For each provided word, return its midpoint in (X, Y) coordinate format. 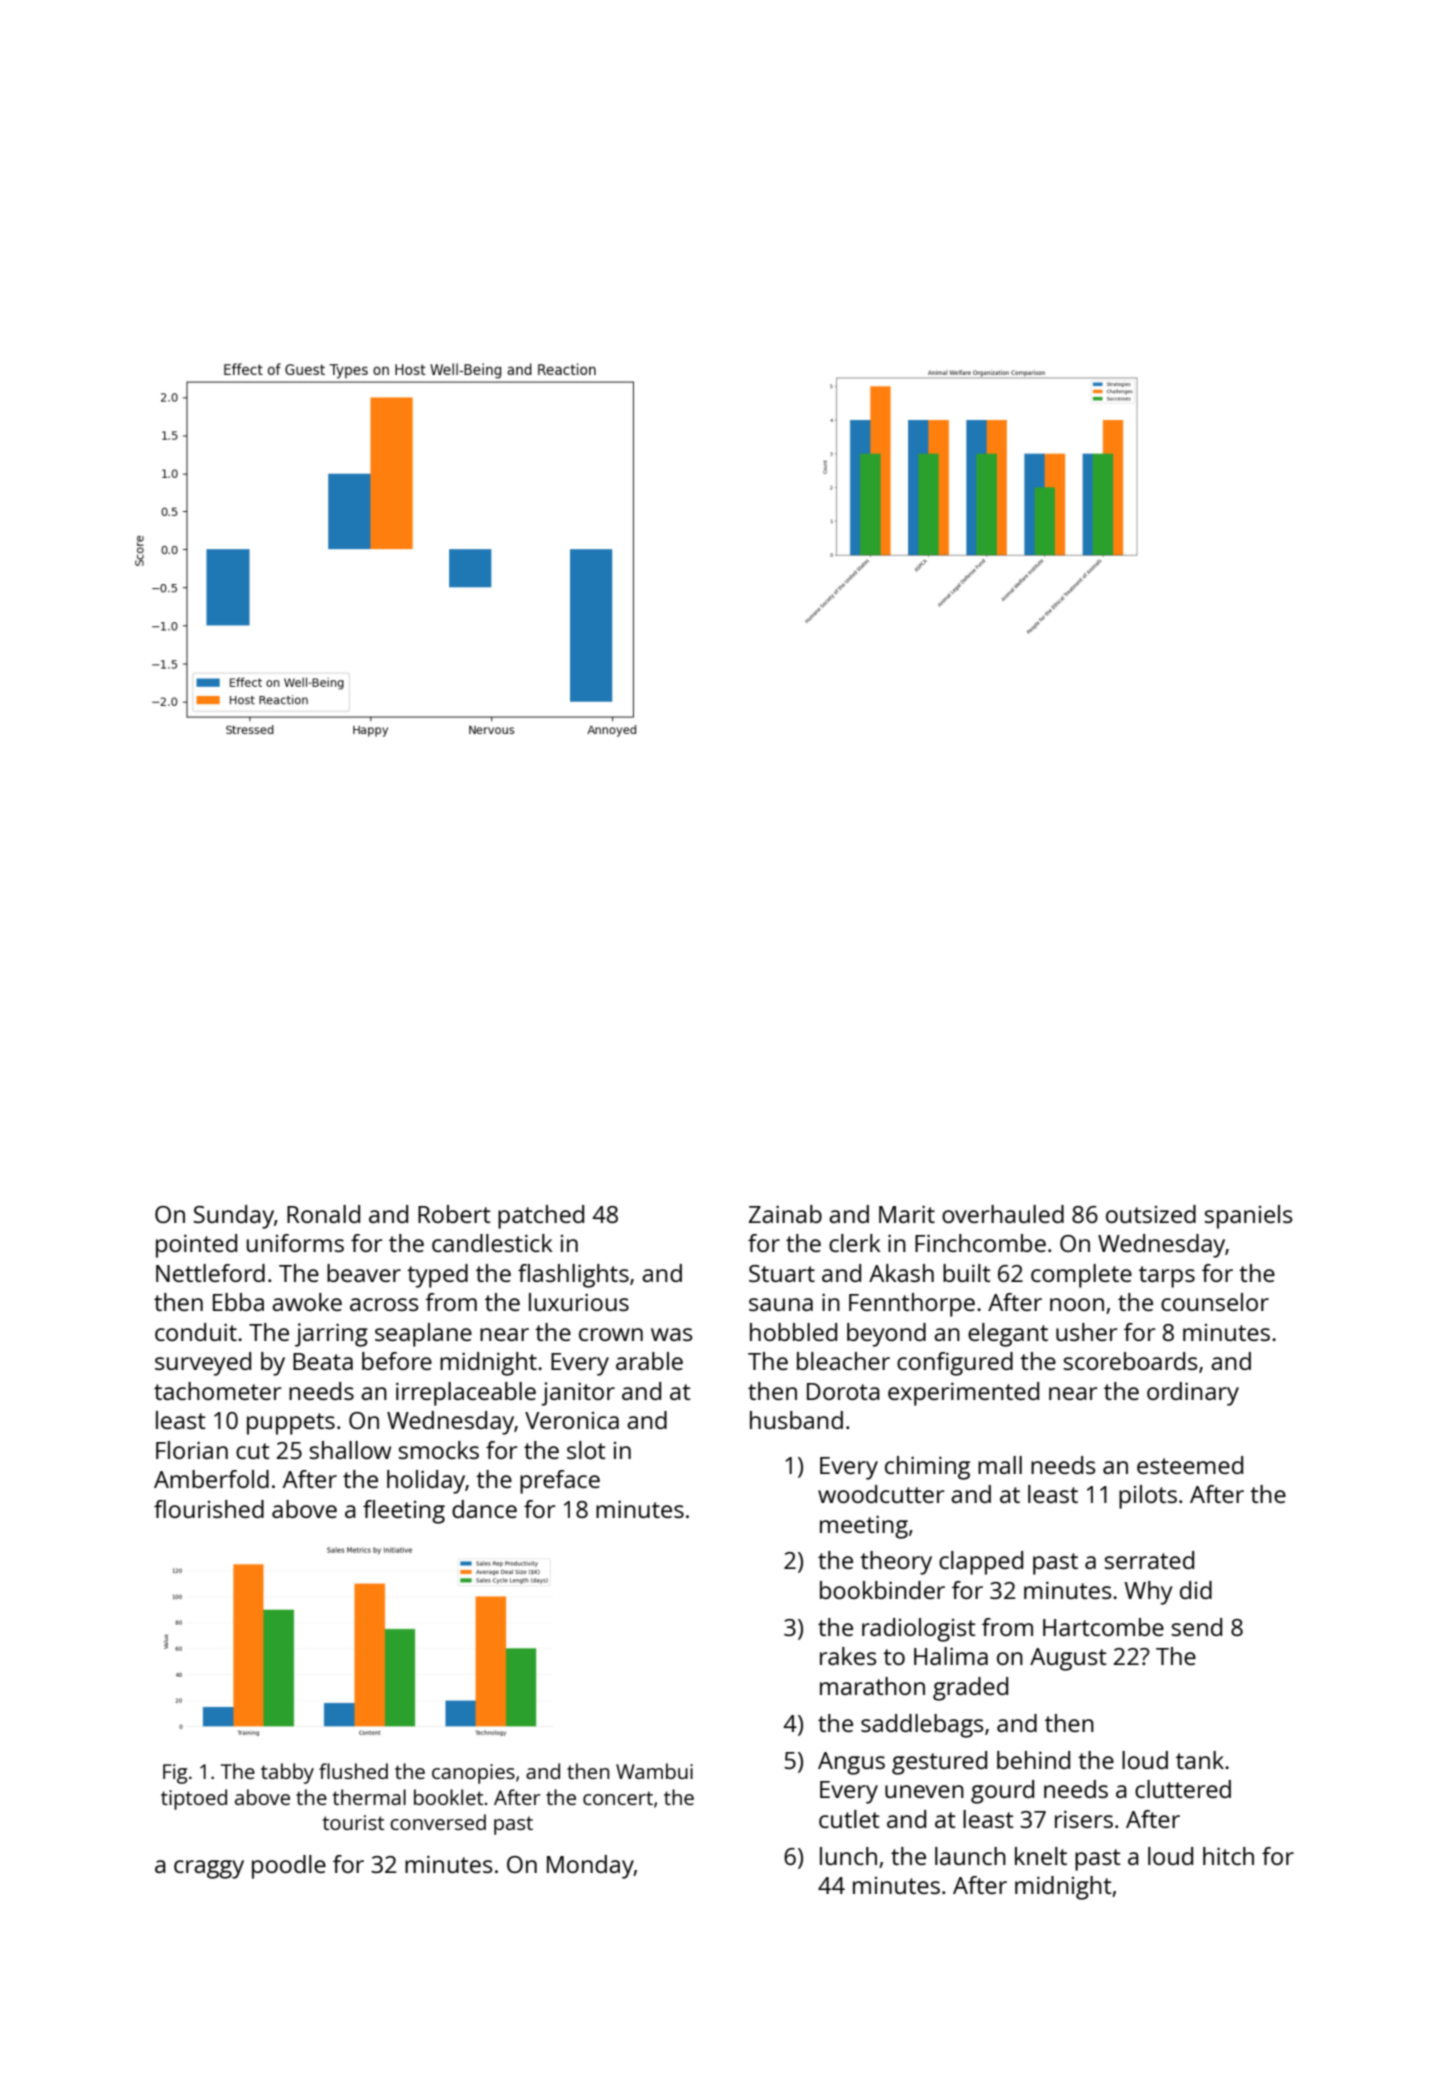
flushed (353, 1771)
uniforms (295, 1243)
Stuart (782, 1273)
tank (1200, 1760)
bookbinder (882, 1590)
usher (1086, 1332)
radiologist (919, 1630)
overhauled (1003, 1214)
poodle (289, 1867)
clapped (981, 1563)
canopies (473, 1774)
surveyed (203, 1364)
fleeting (404, 1512)
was (672, 1334)
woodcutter (881, 1494)
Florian (192, 1450)
